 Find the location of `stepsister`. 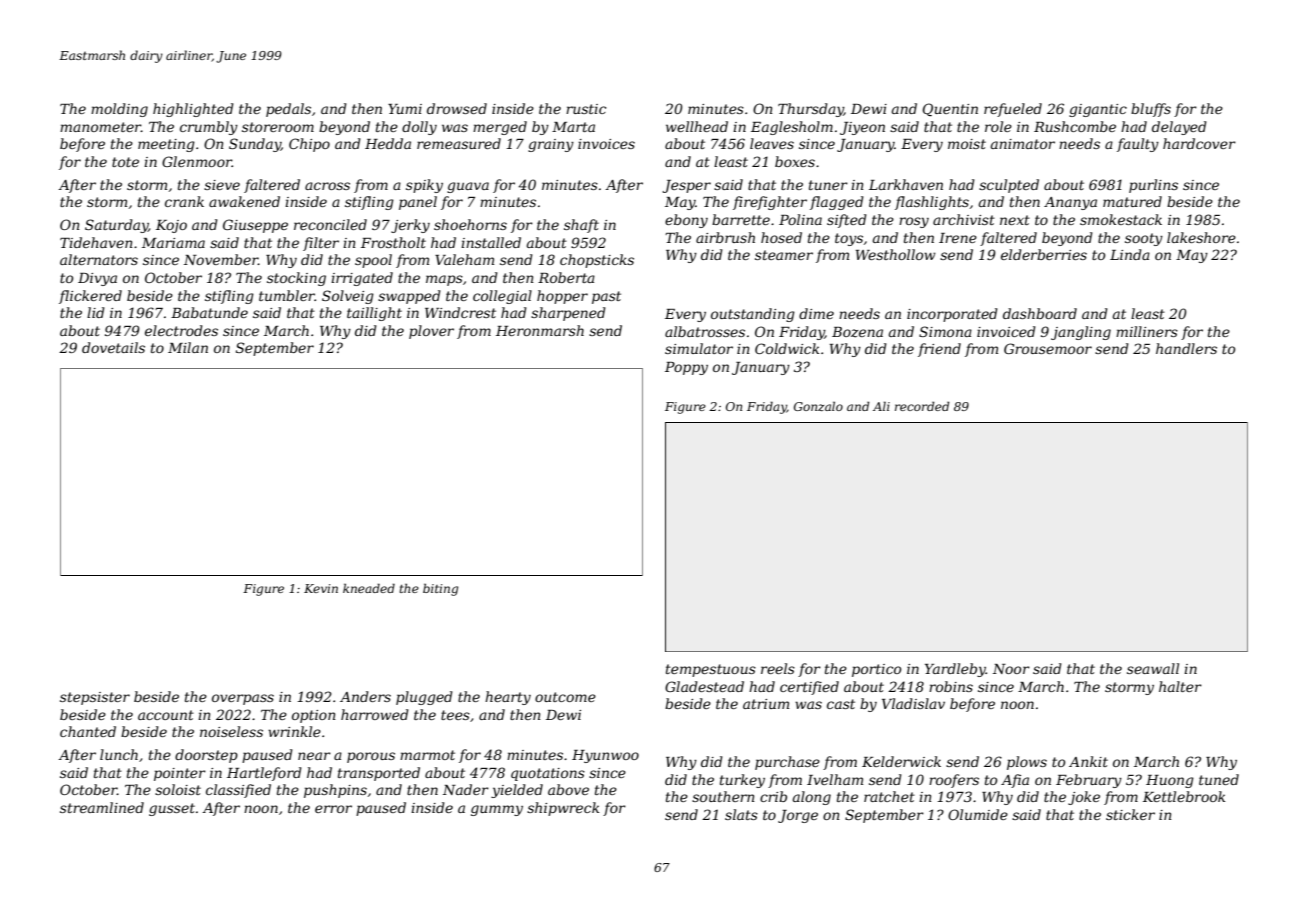

stepsister is located at coordinates (95, 698).
